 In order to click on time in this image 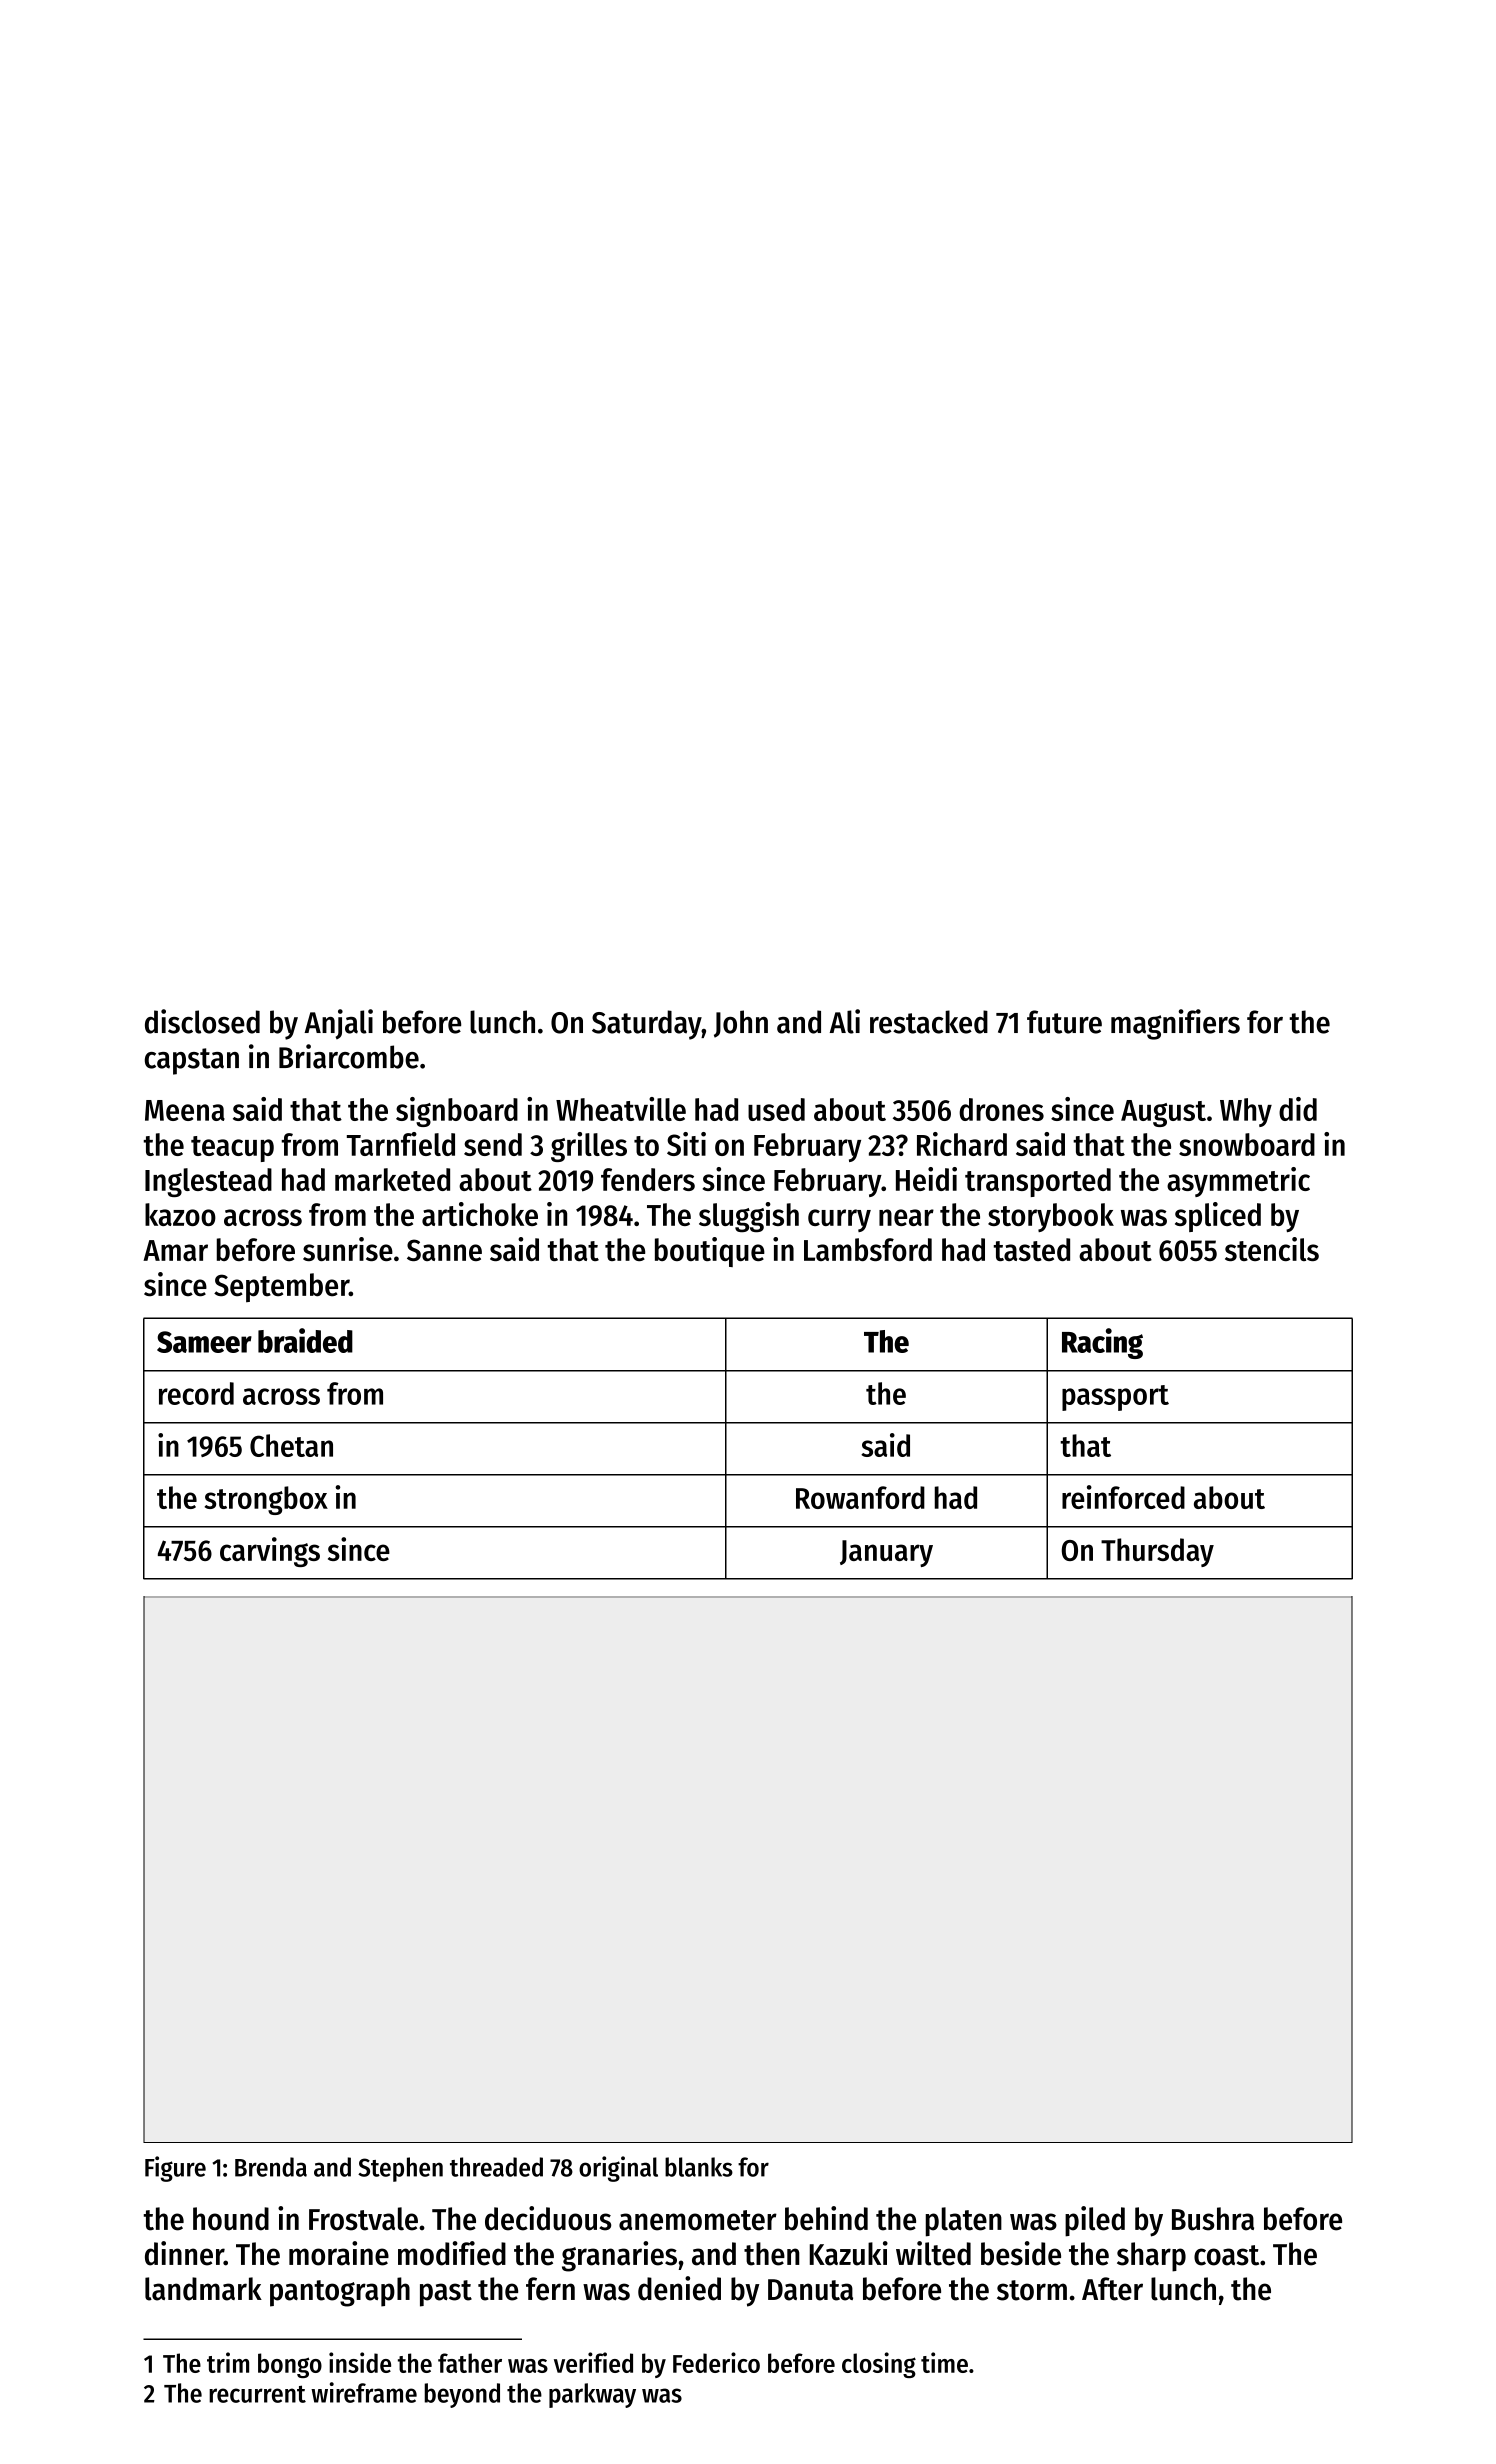, I will do `click(944, 2362)`.
